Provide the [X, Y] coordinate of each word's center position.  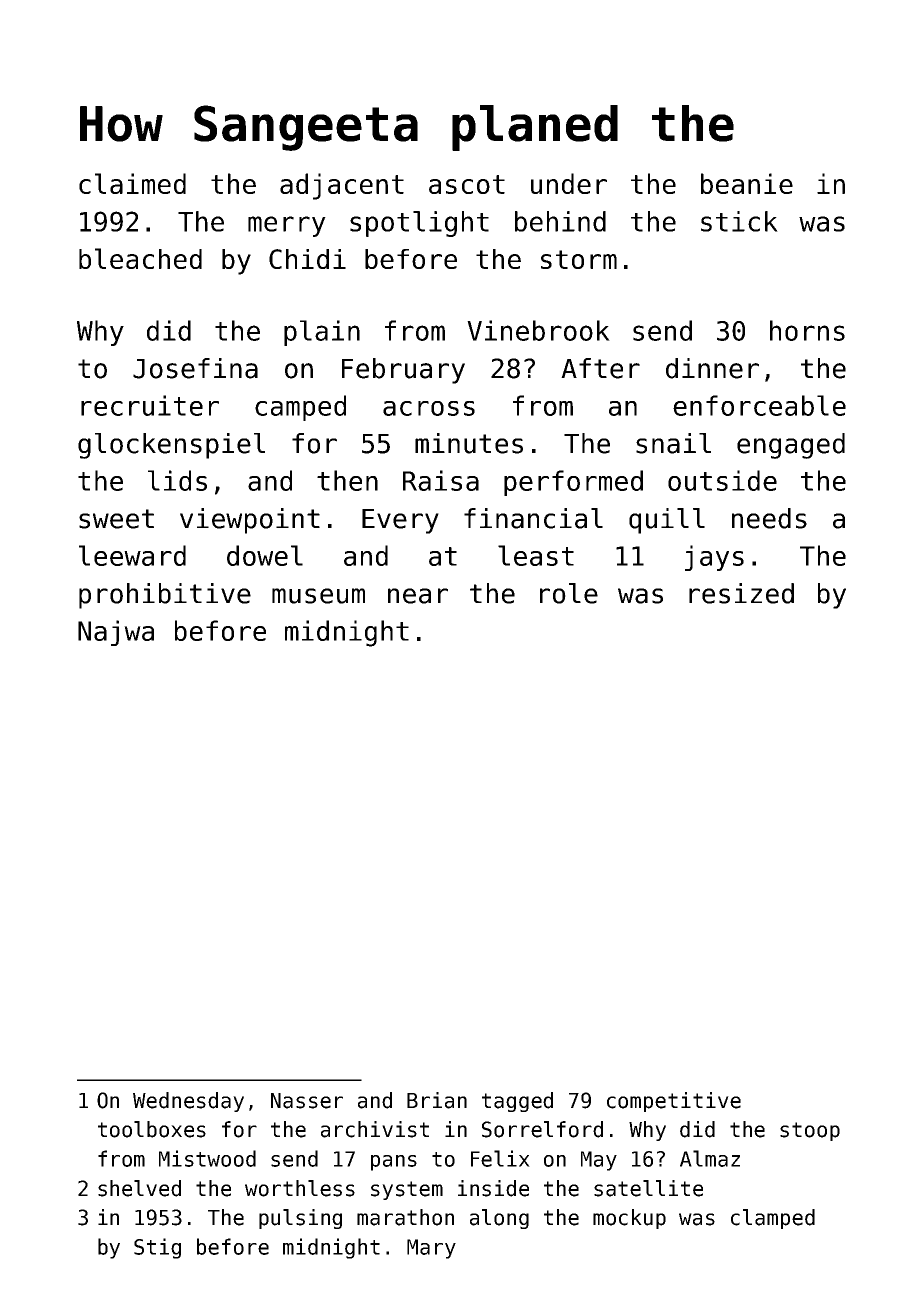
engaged [791, 446]
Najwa [116, 633]
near [418, 596]
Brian [437, 1100]
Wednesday [188, 1102]
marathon [405, 1217]
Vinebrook [538, 330]
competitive [674, 1102]
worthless [300, 1188]
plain [322, 333]
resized [741, 593]
